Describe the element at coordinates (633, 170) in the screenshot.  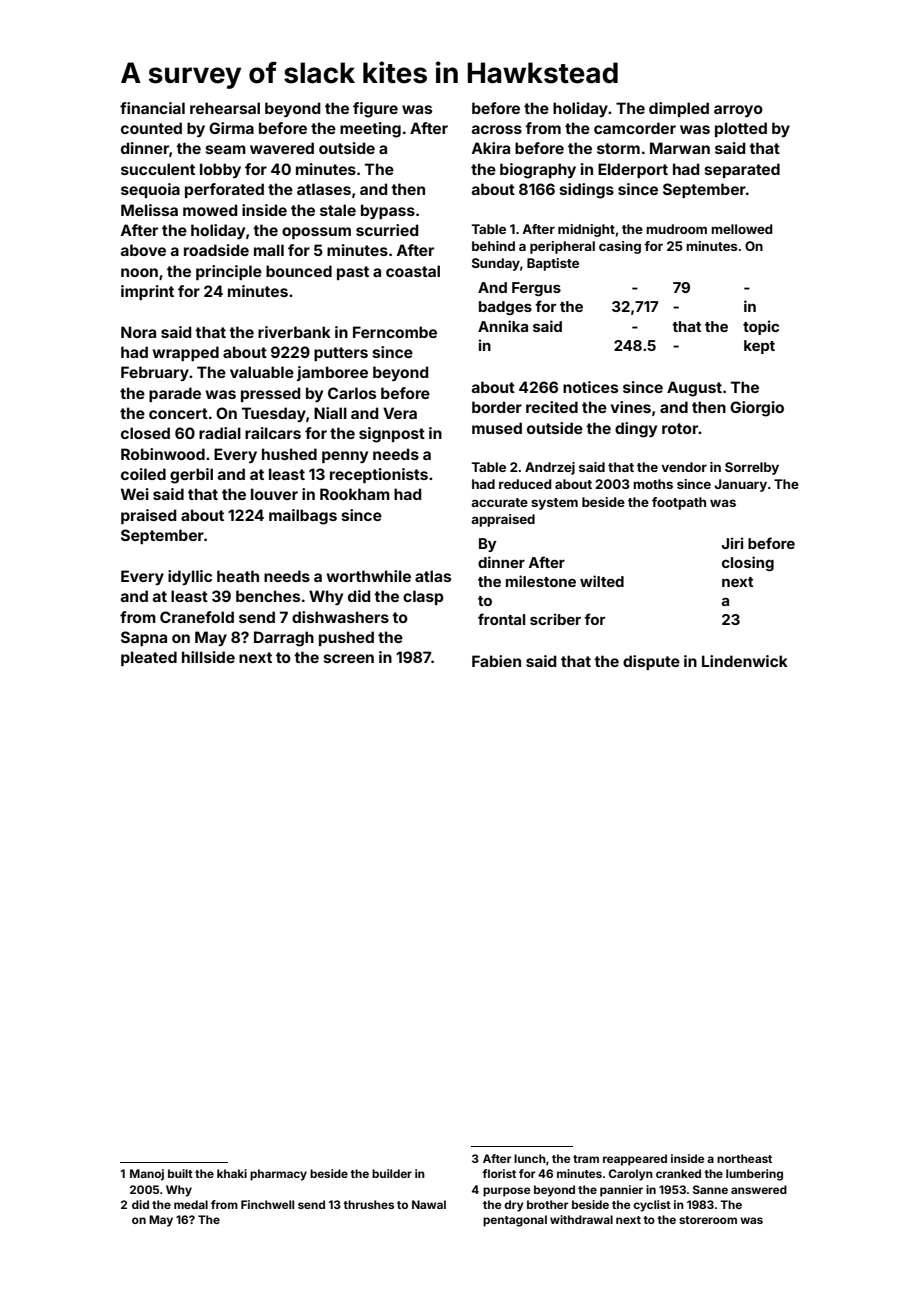
I see `Elderport` at that location.
